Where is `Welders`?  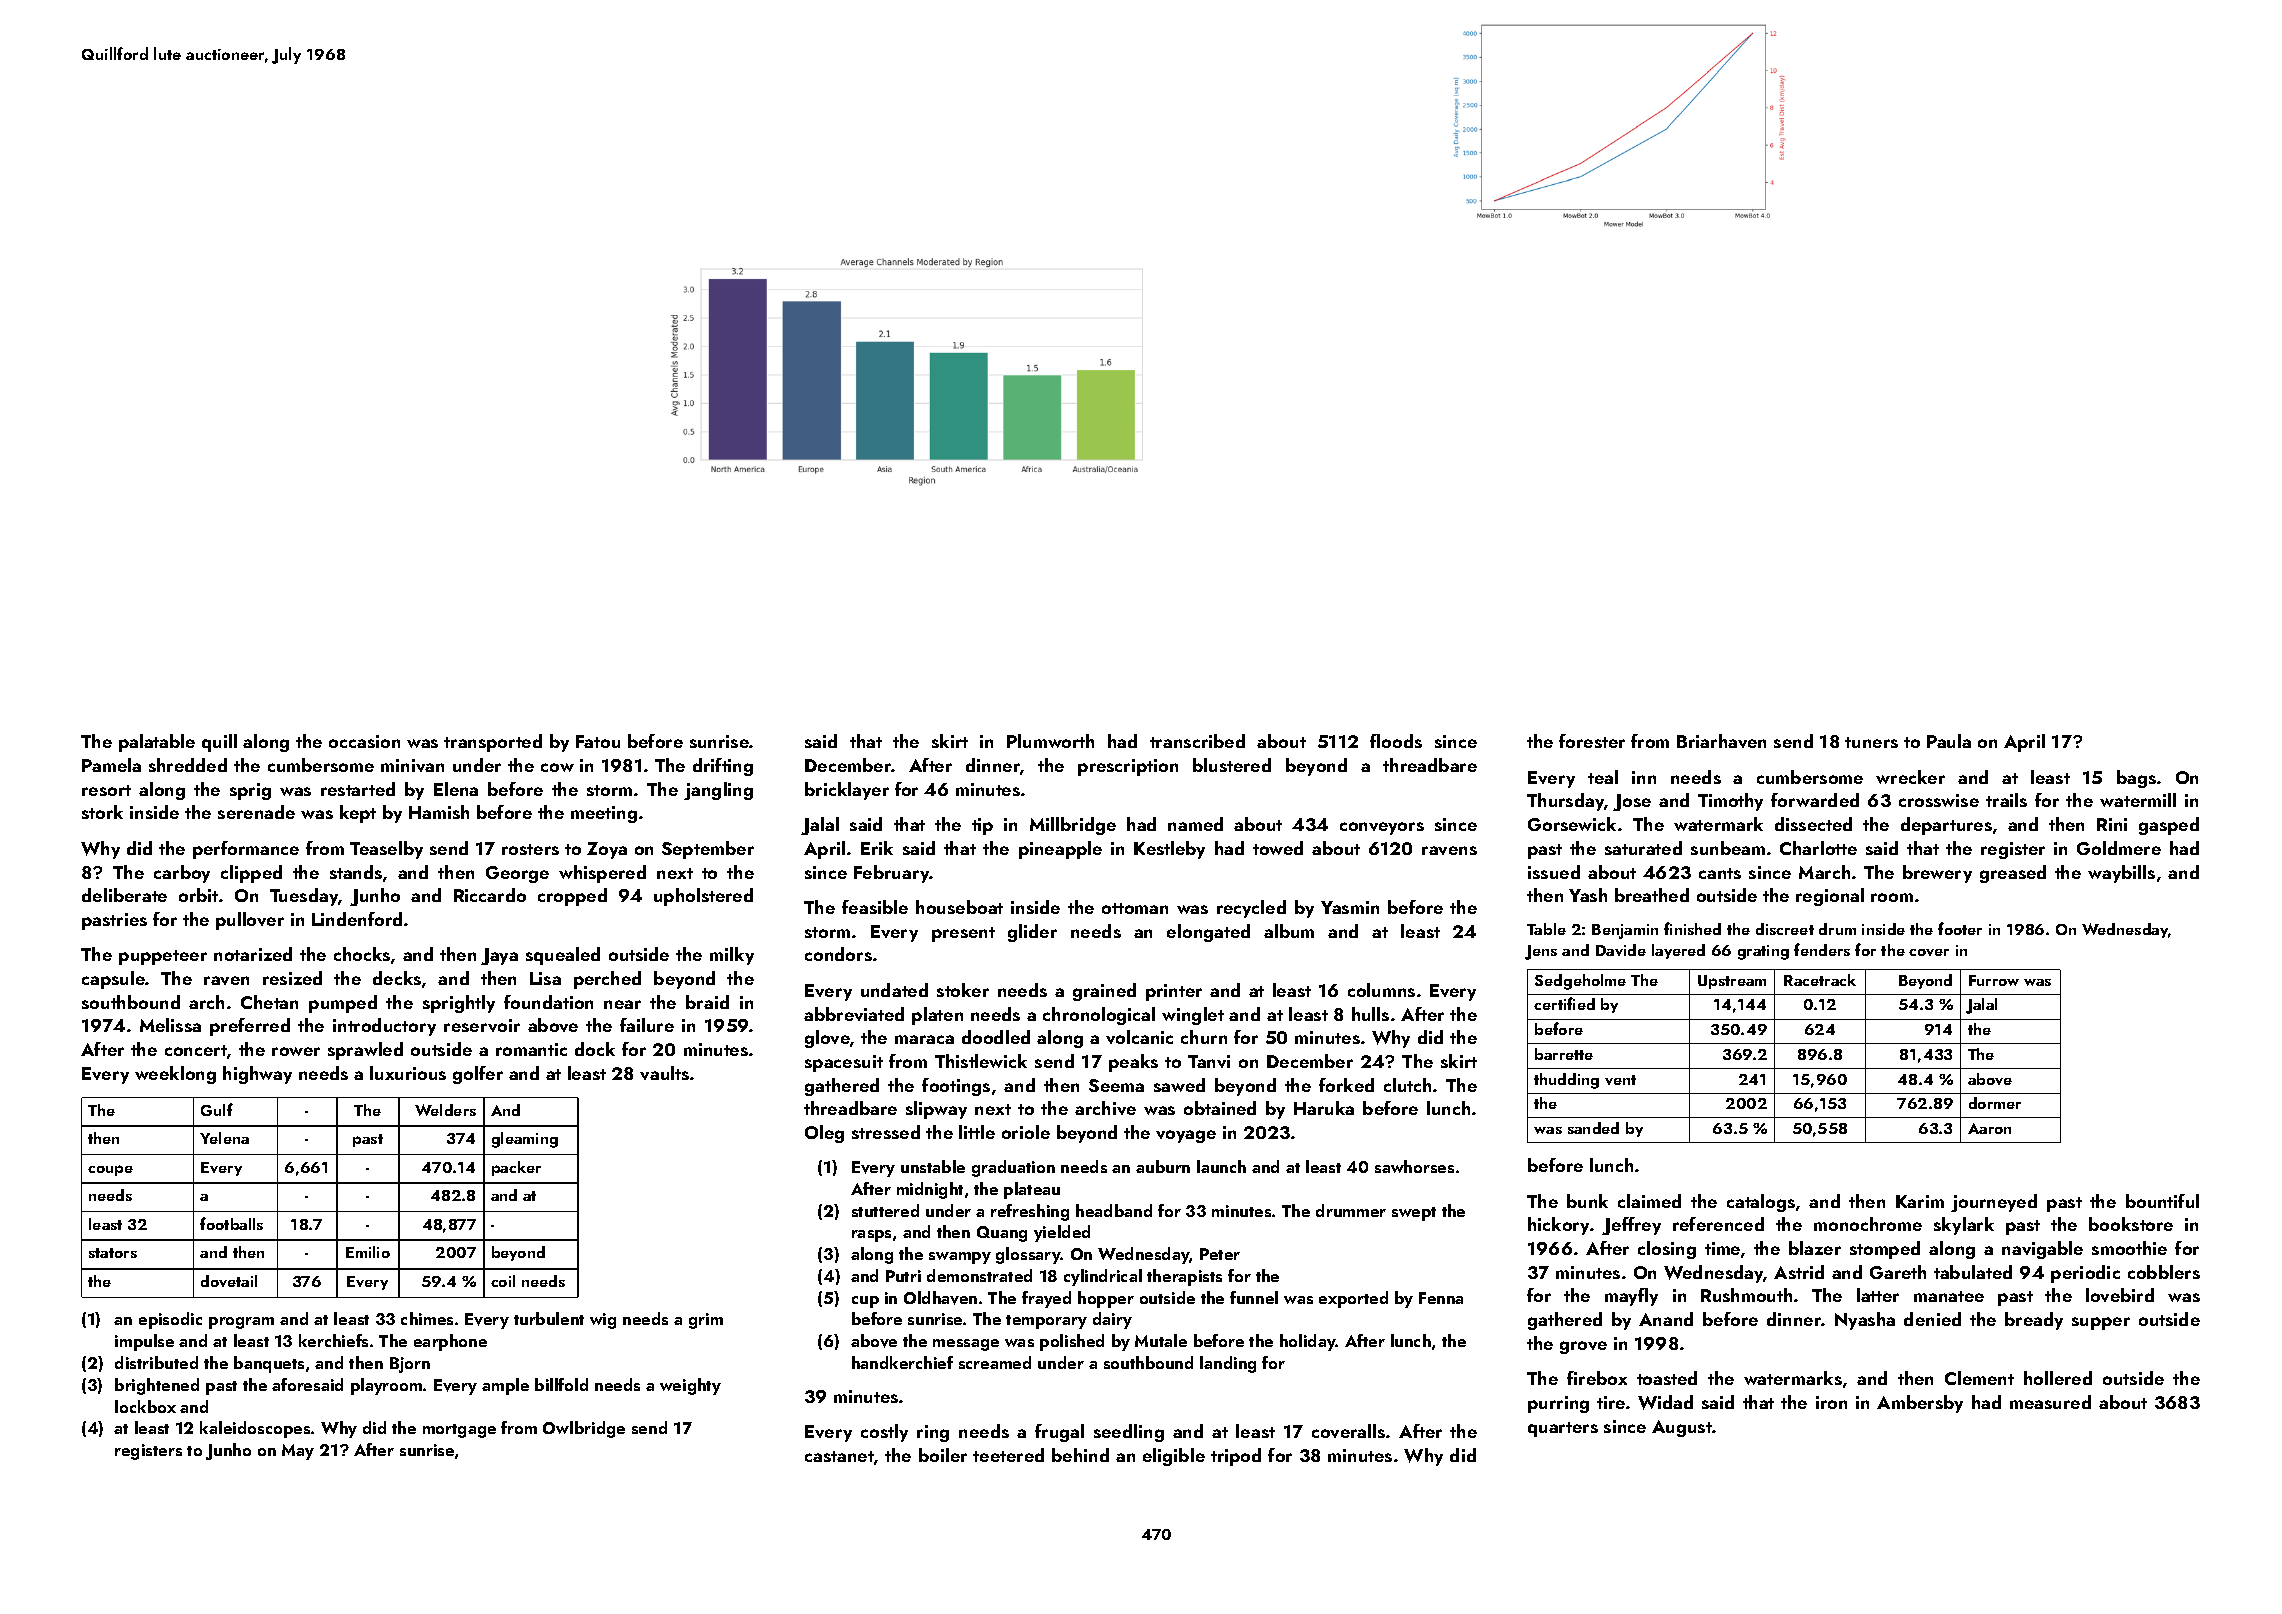 Welders is located at coordinates (445, 1110).
